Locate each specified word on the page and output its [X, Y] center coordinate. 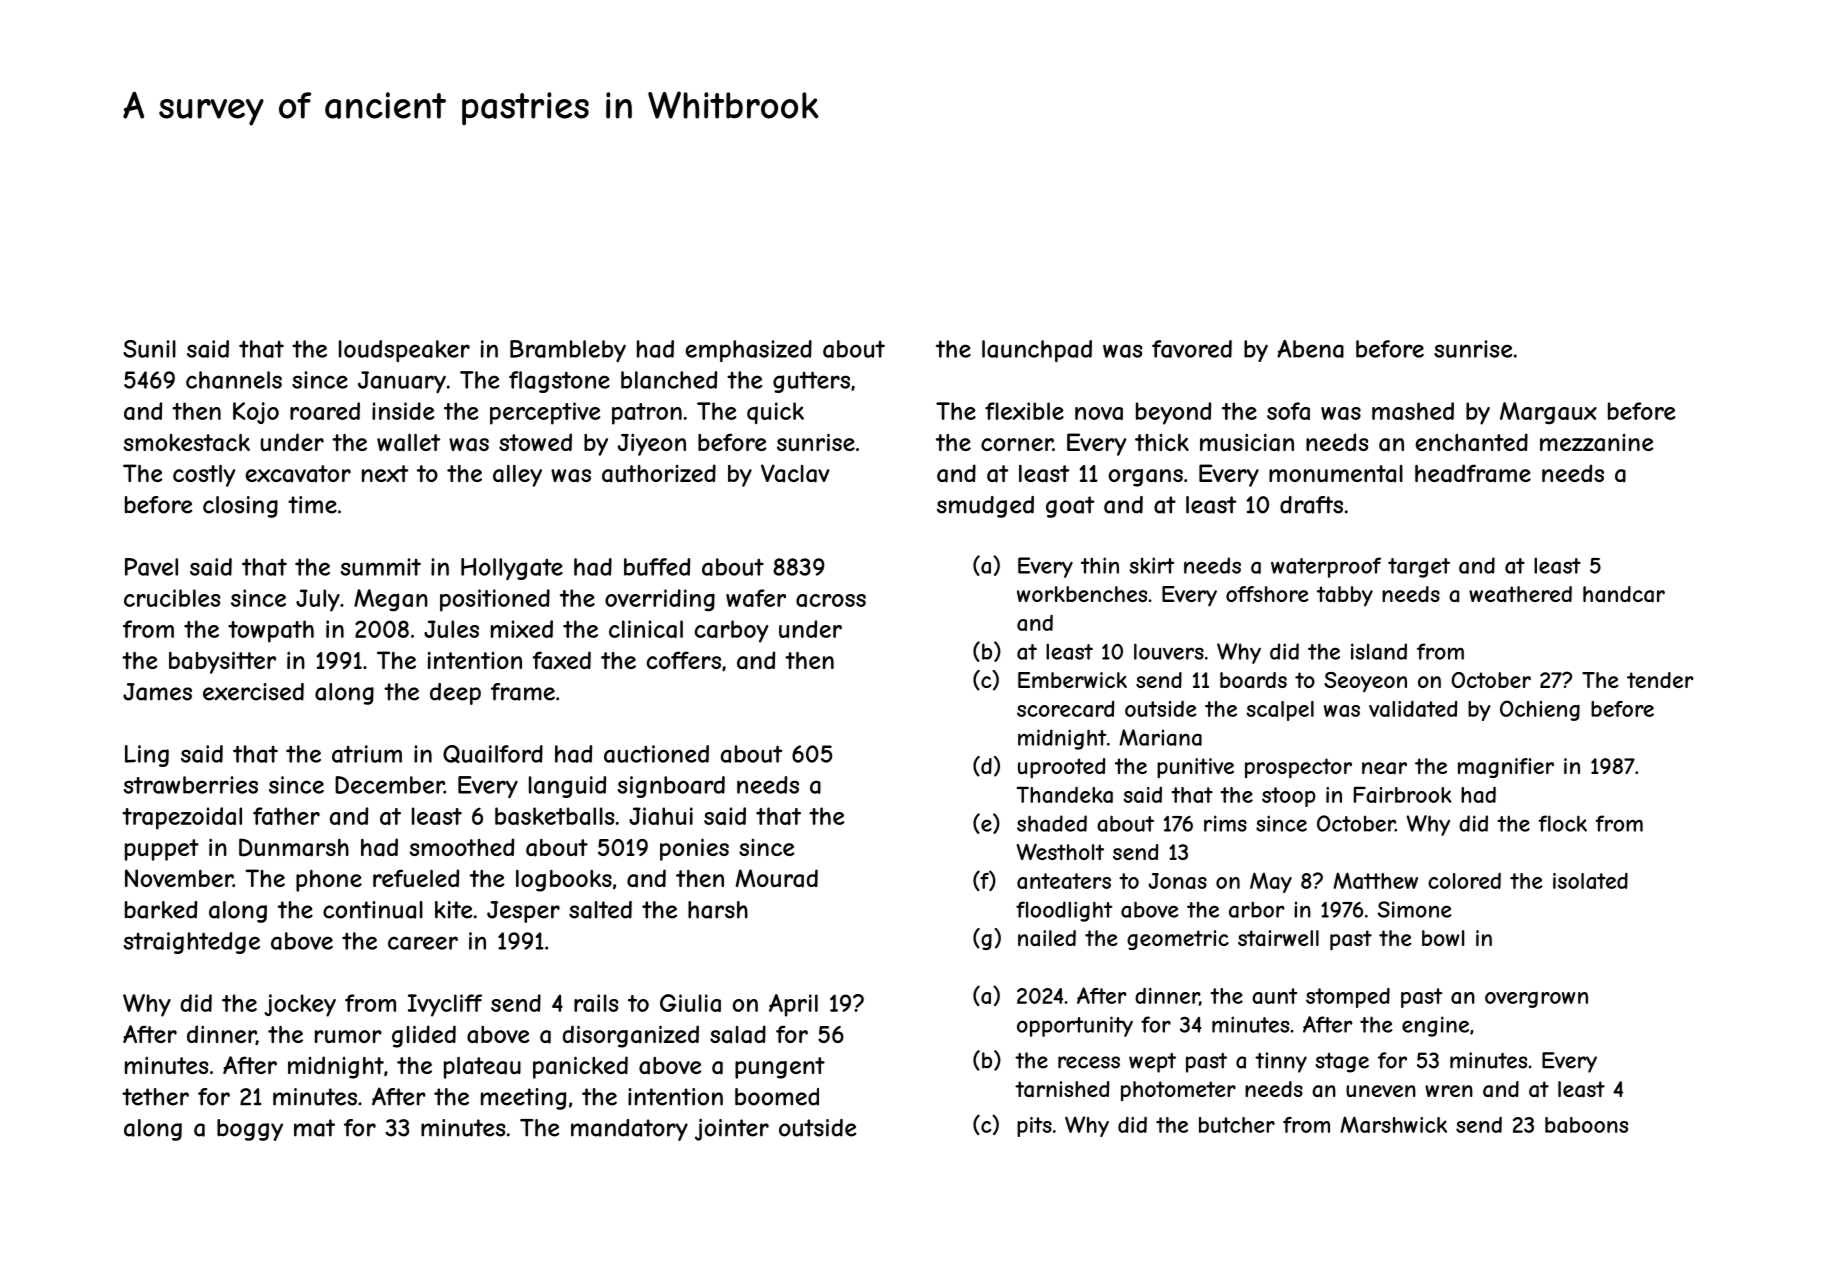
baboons [1586, 1125]
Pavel [151, 567]
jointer [732, 1130]
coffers [684, 660]
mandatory [629, 1130]
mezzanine [1597, 443]
